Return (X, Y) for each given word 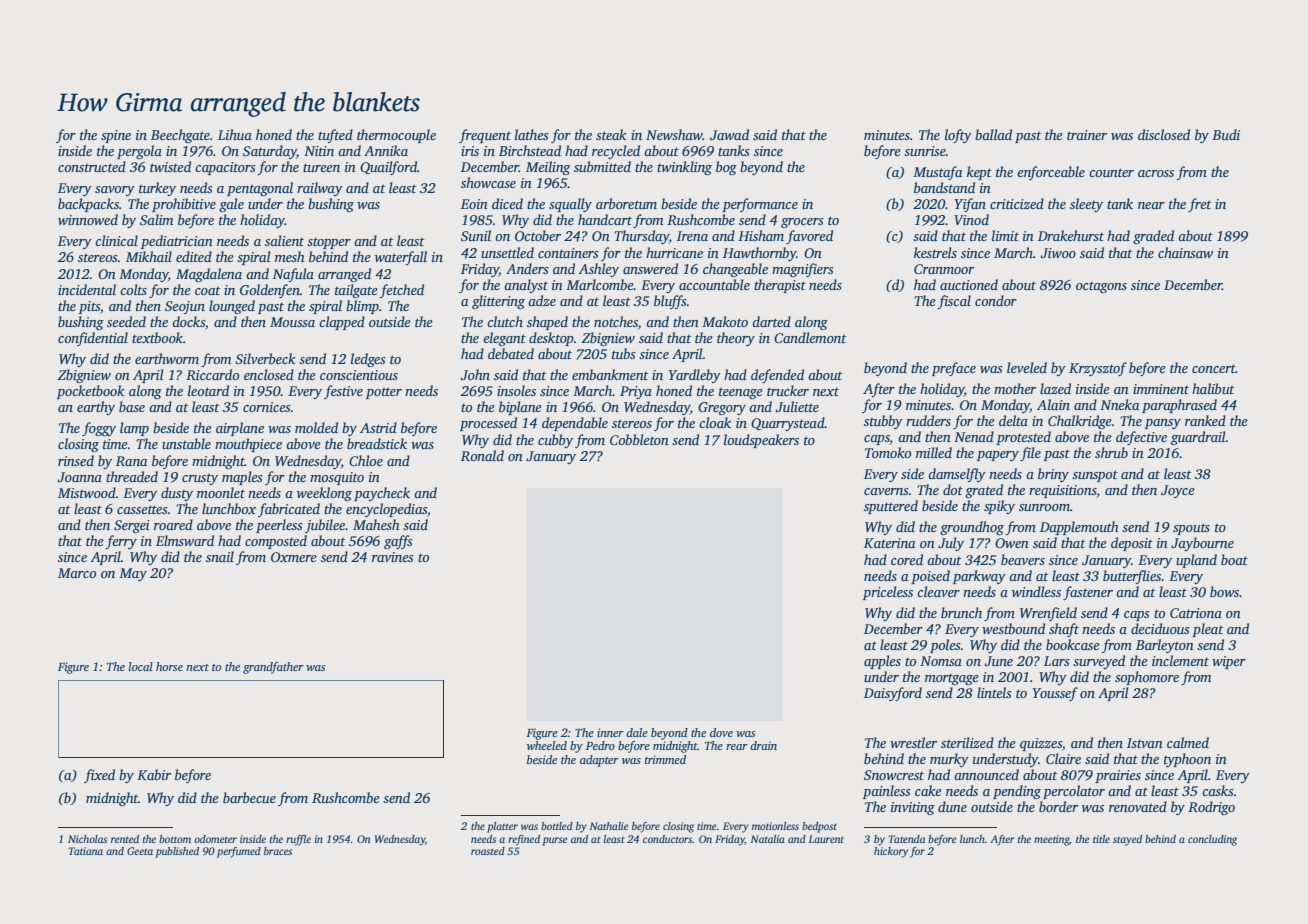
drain (763, 745)
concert (1214, 368)
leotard (208, 390)
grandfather (273, 668)
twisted (170, 166)
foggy (99, 429)
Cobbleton (639, 439)
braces (278, 851)
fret (1200, 205)
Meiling (548, 168)
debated (511, 353)
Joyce (1178, 491)
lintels (994, 692)
